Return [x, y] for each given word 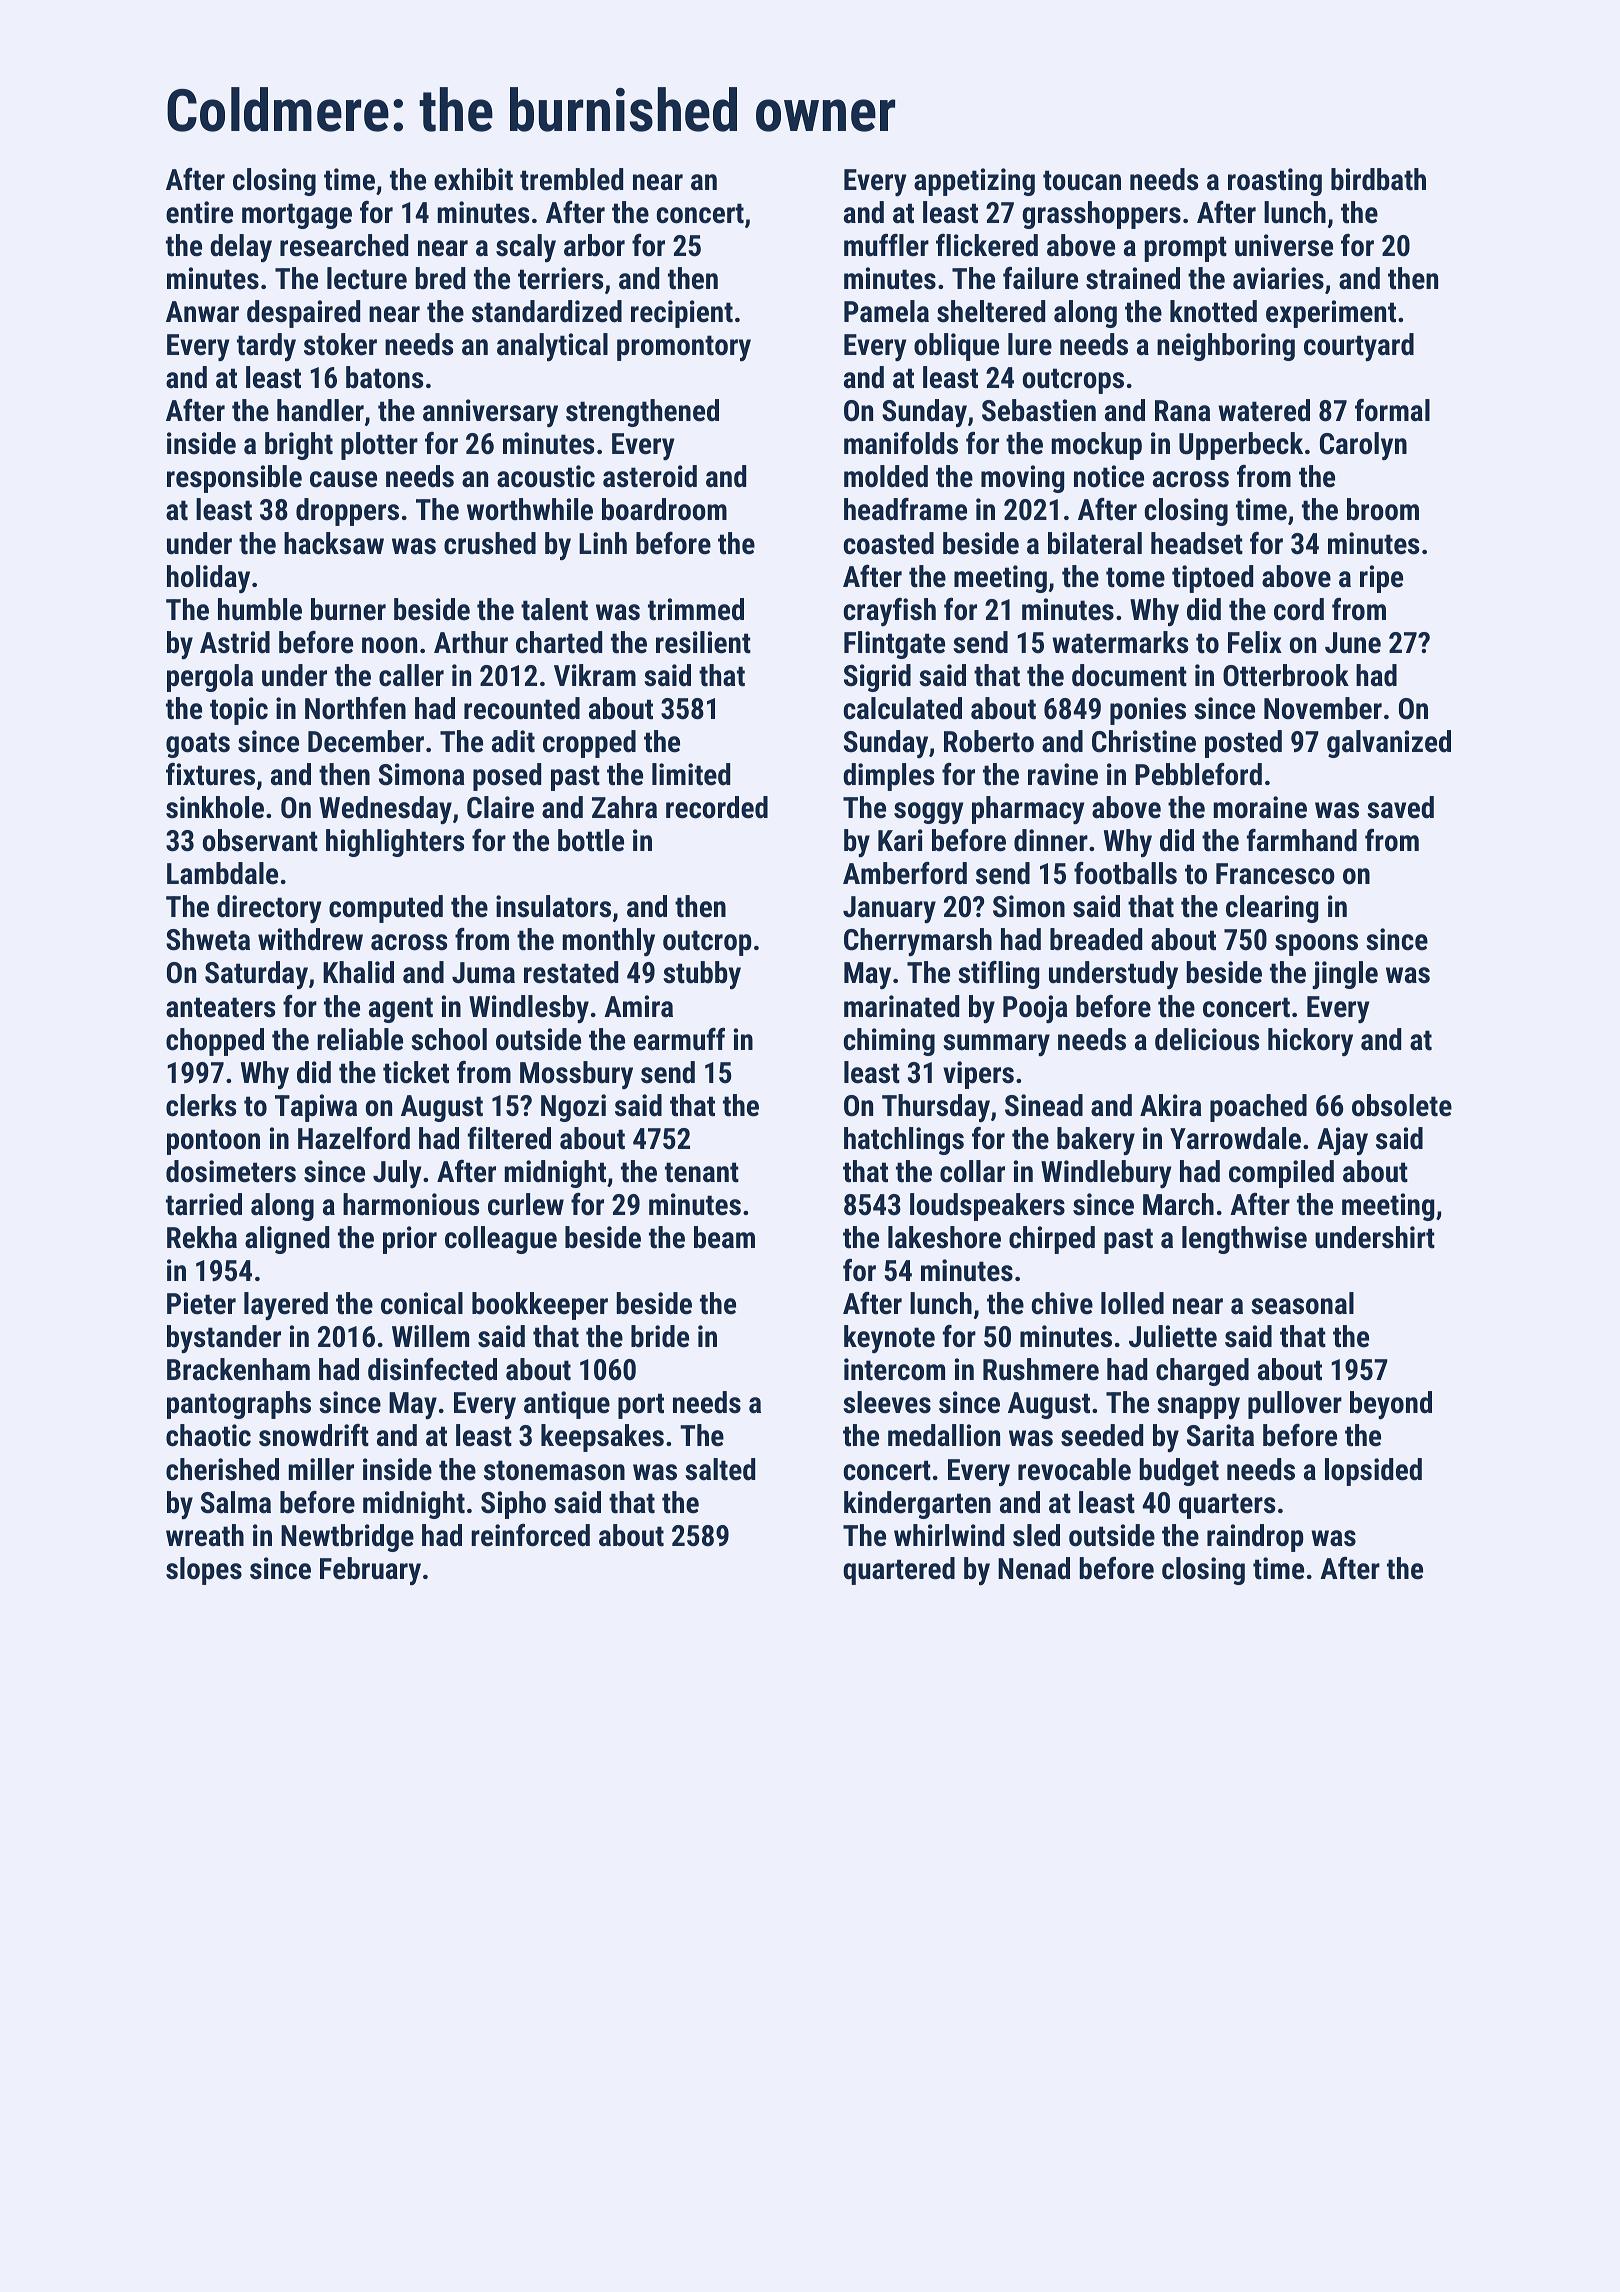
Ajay [1342, 1141]
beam [724, 1237]
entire [199, 212]
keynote [889, 1339]
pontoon [213, 1142]
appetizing [974, 182]
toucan [1082, 180]
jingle [1345, 975]
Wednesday [385, 810]
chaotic [208, 1435]
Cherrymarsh [918, 942]
